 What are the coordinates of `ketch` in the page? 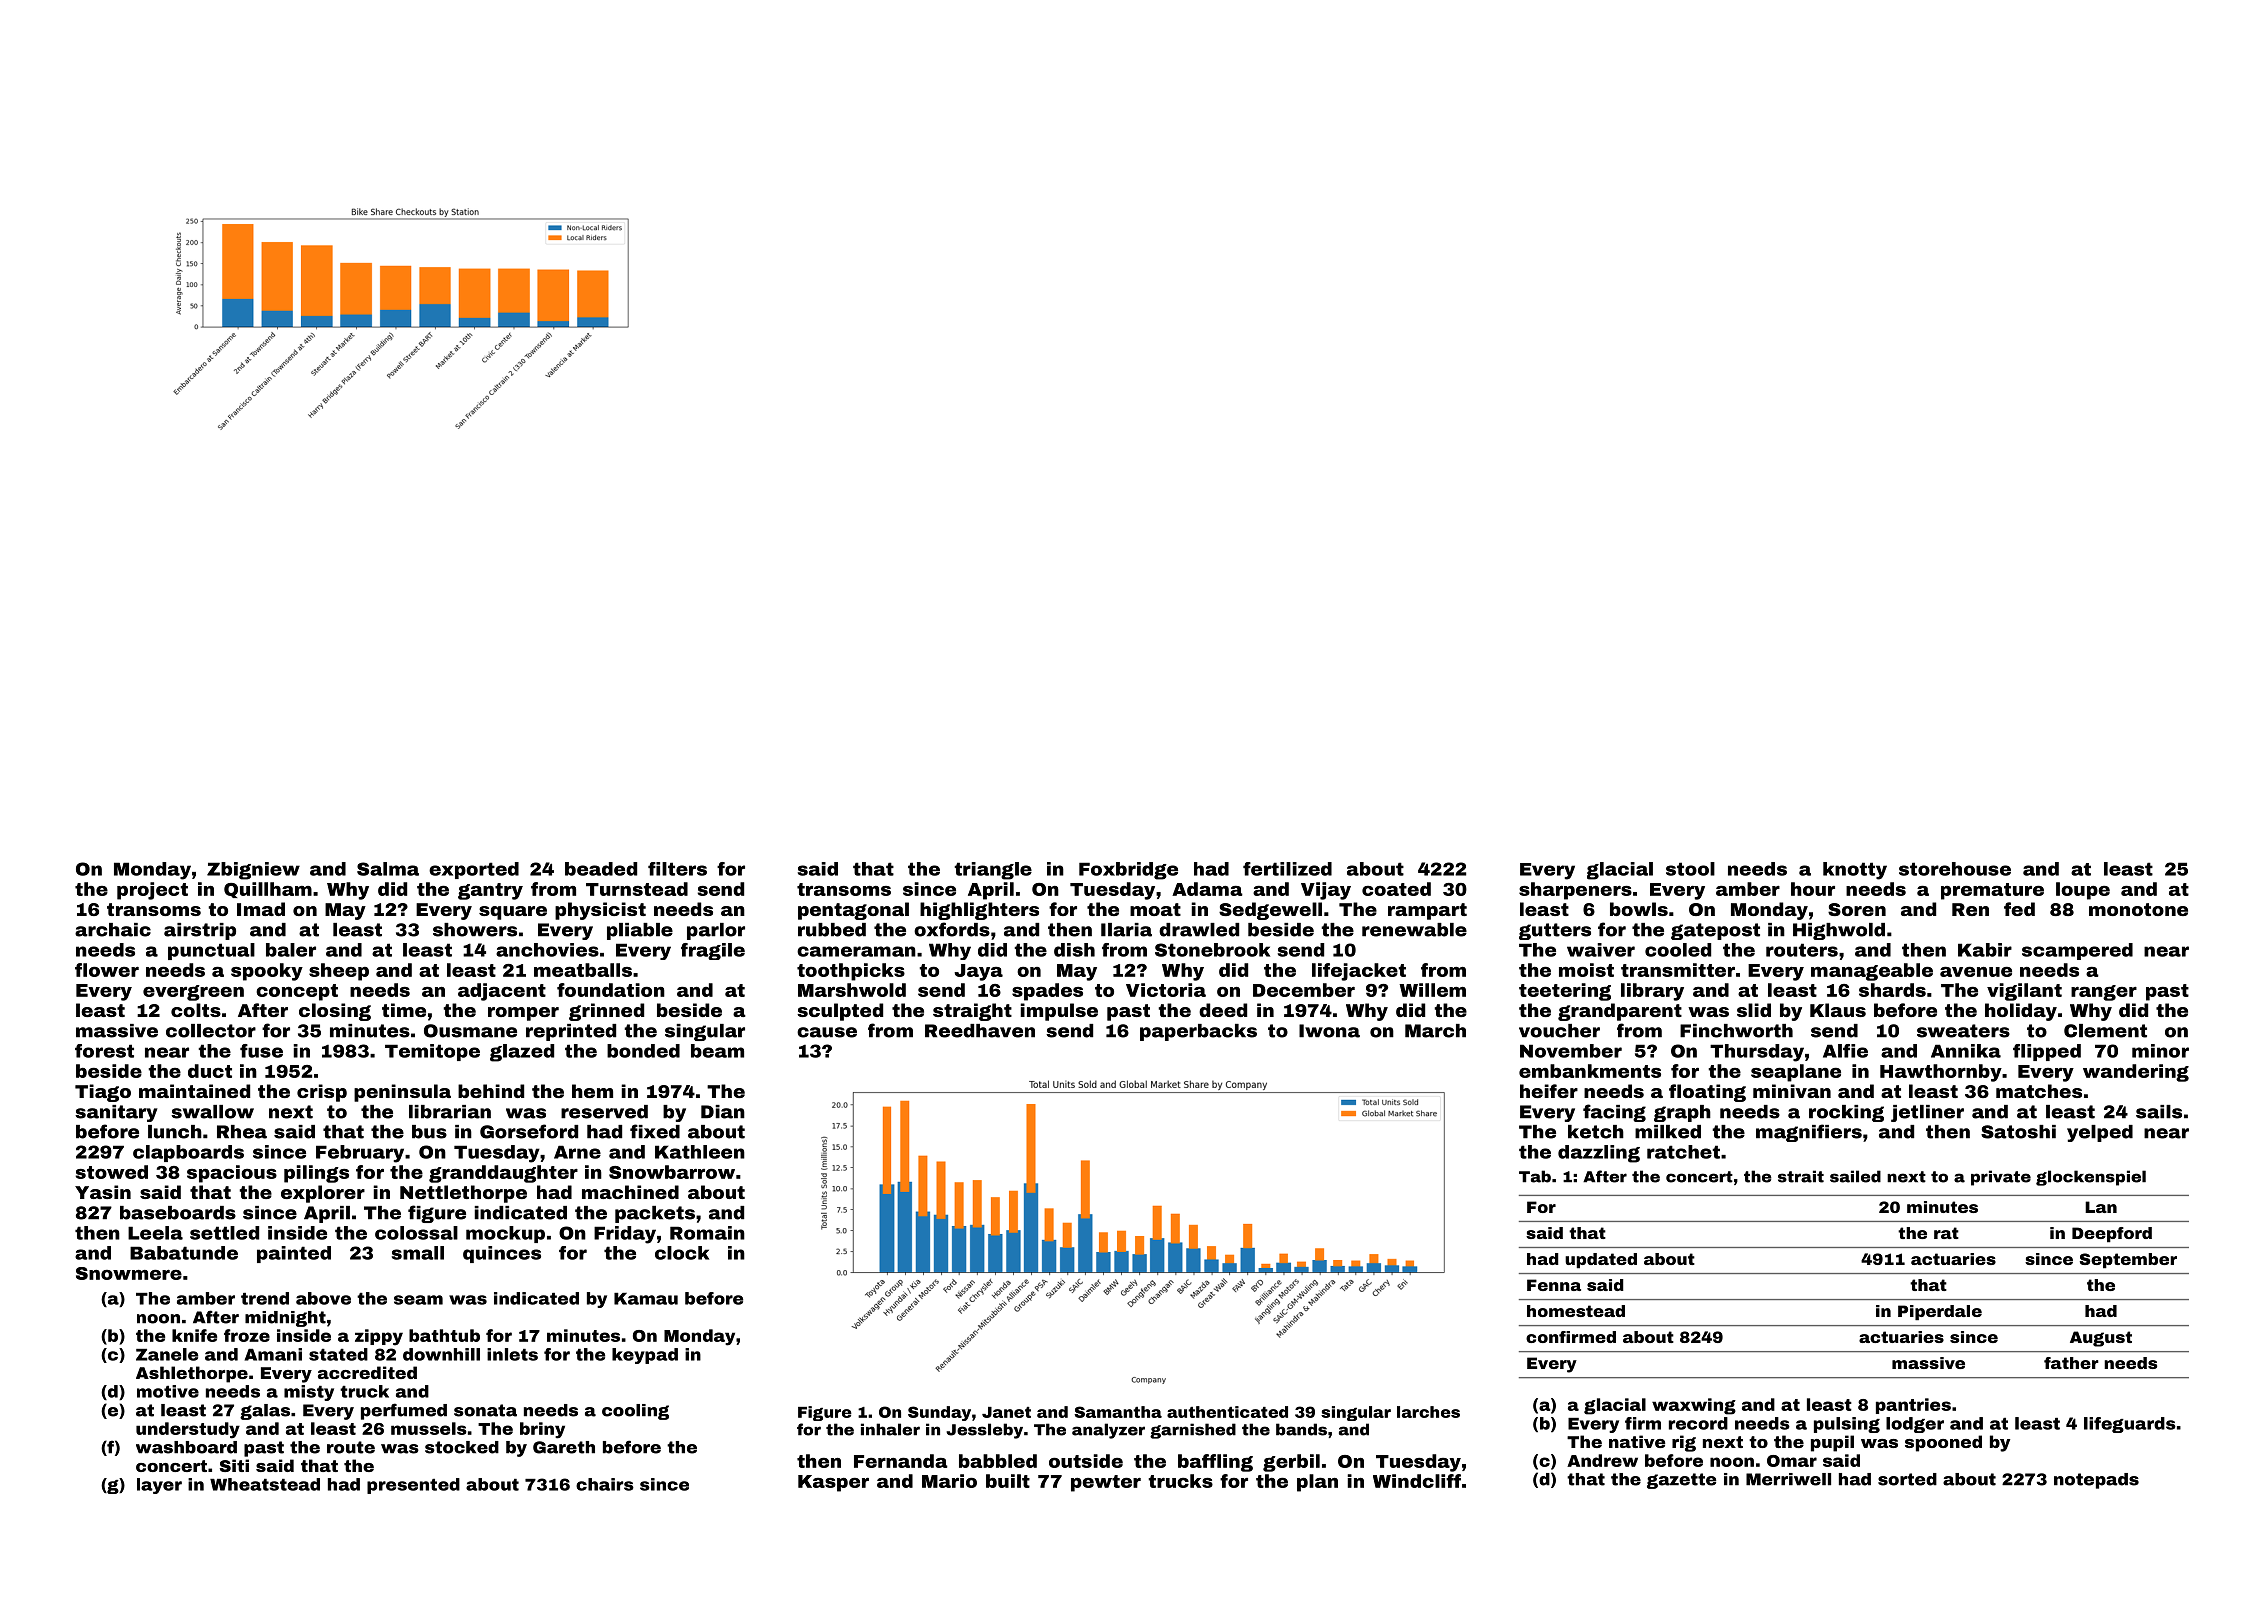 It's located at (1596, 1132).
